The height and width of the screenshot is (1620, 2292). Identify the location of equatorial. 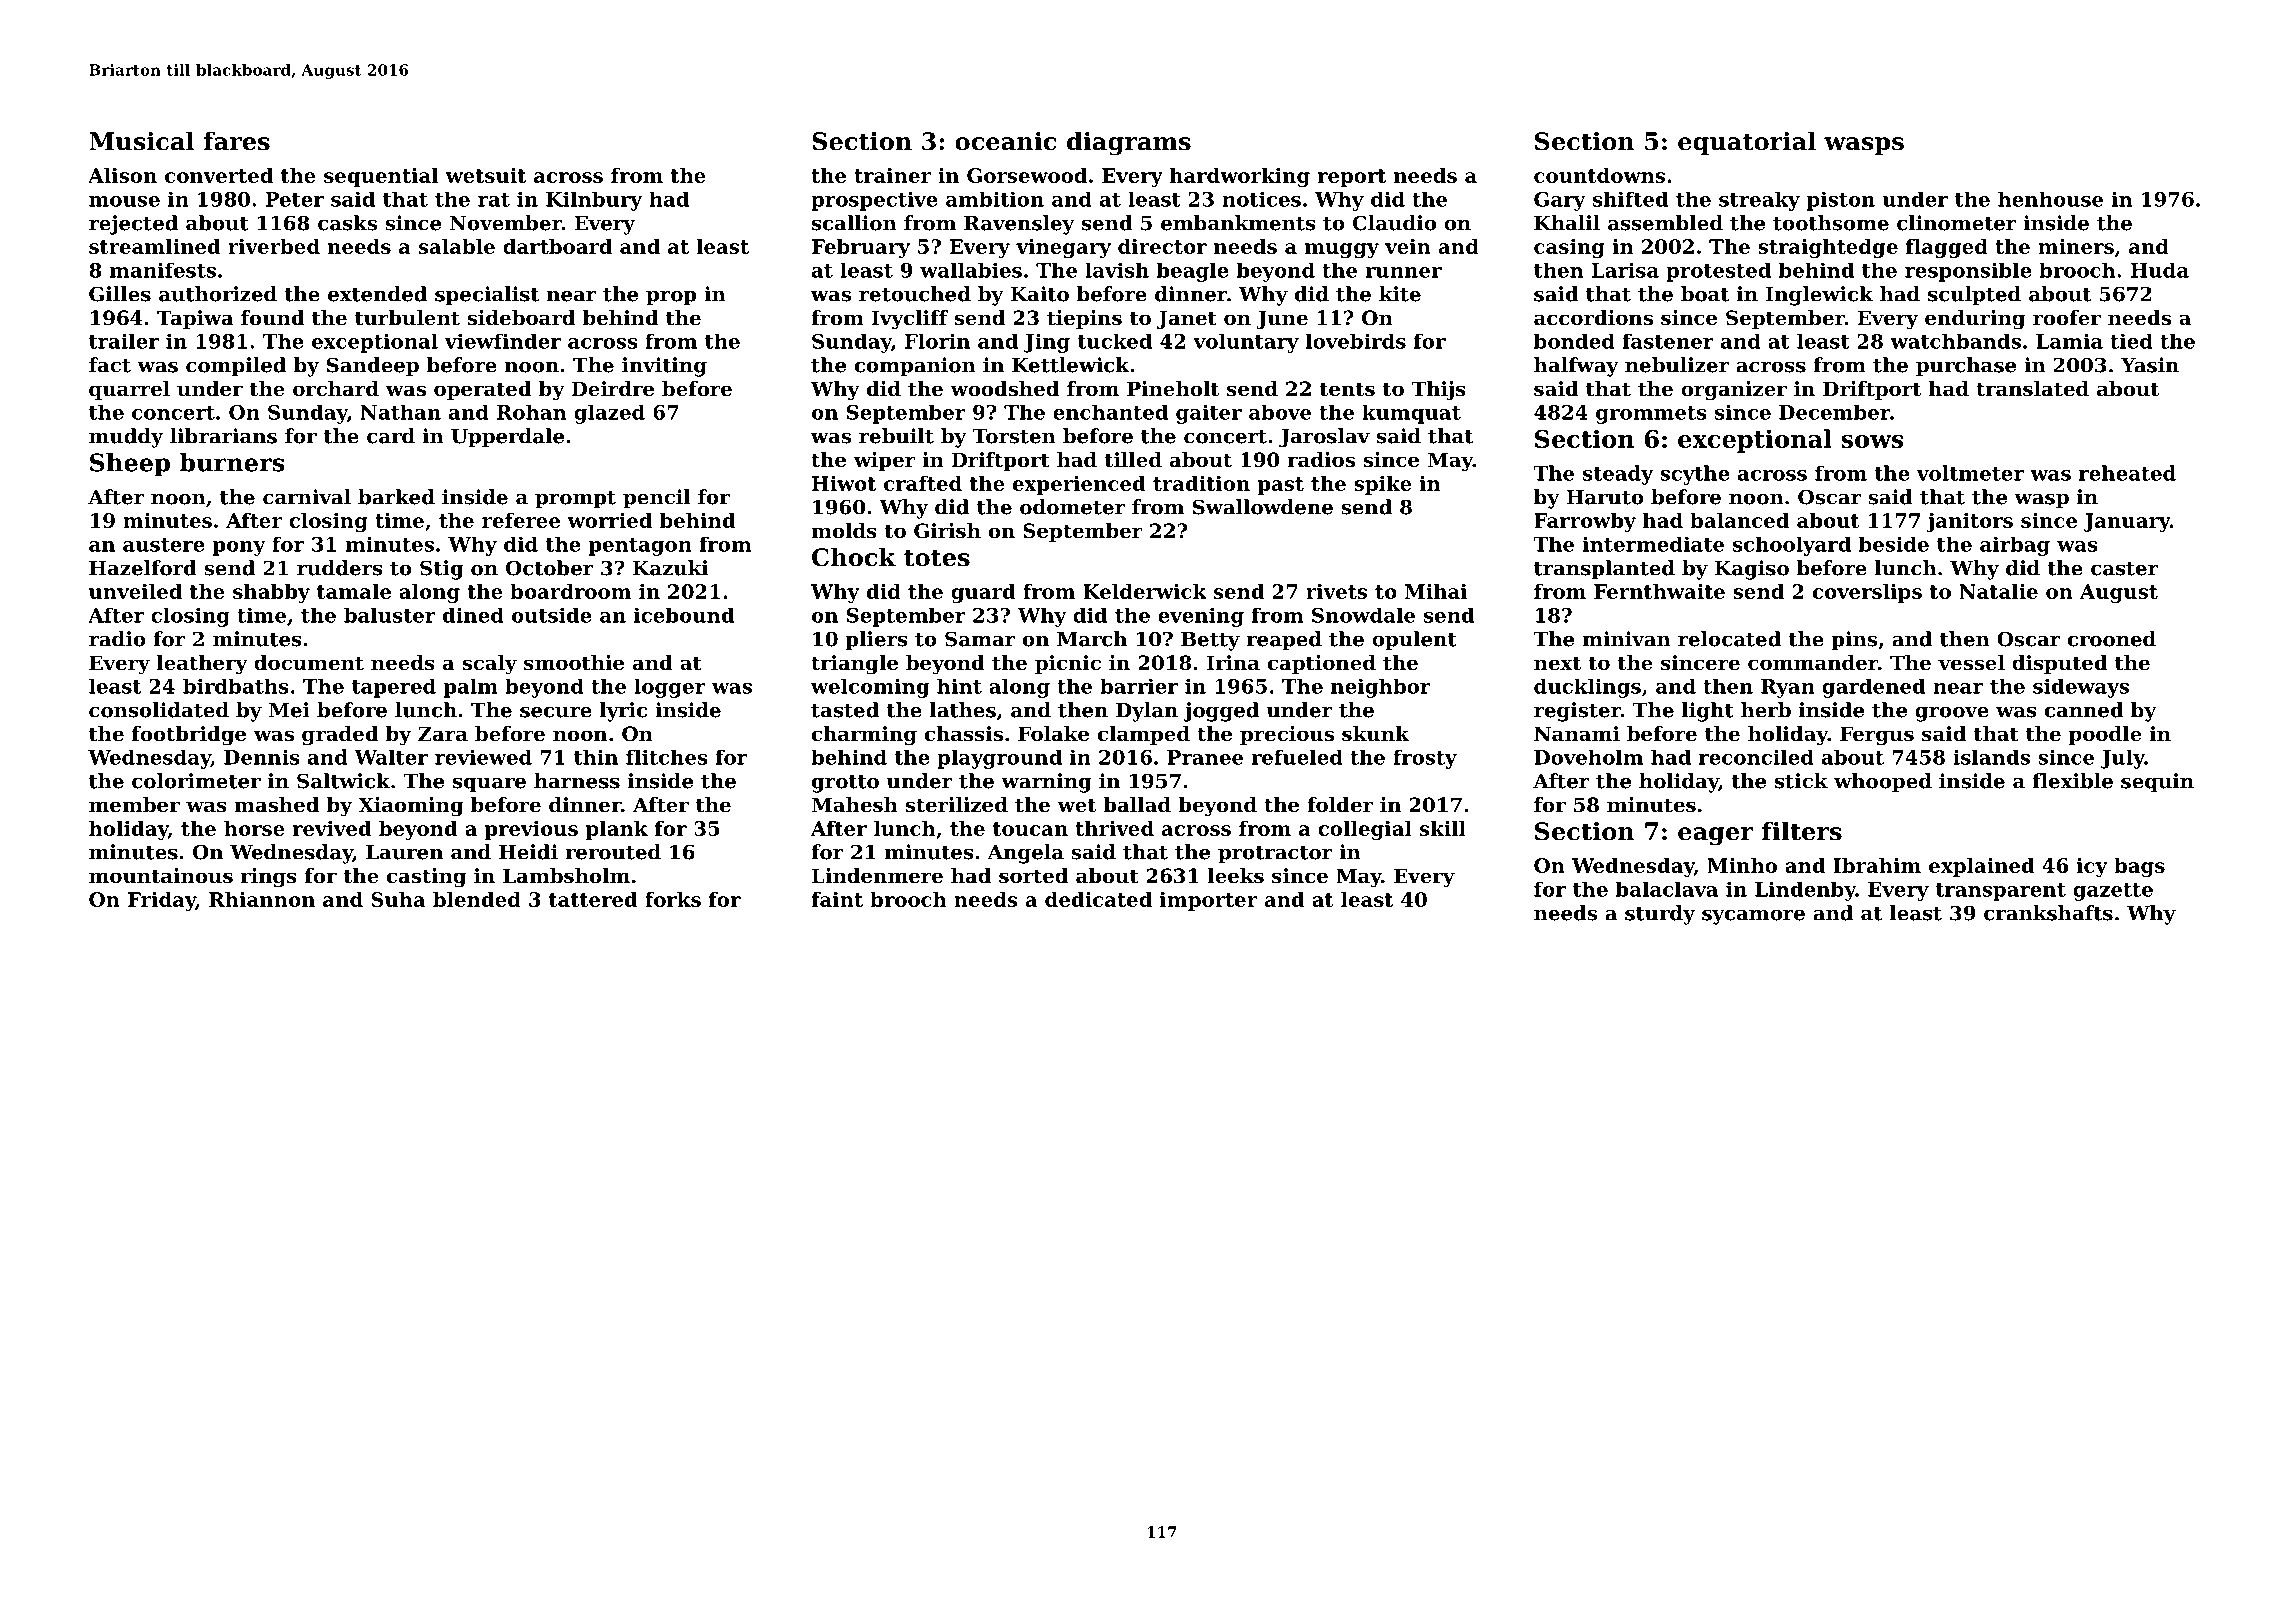
(1747, 143).
